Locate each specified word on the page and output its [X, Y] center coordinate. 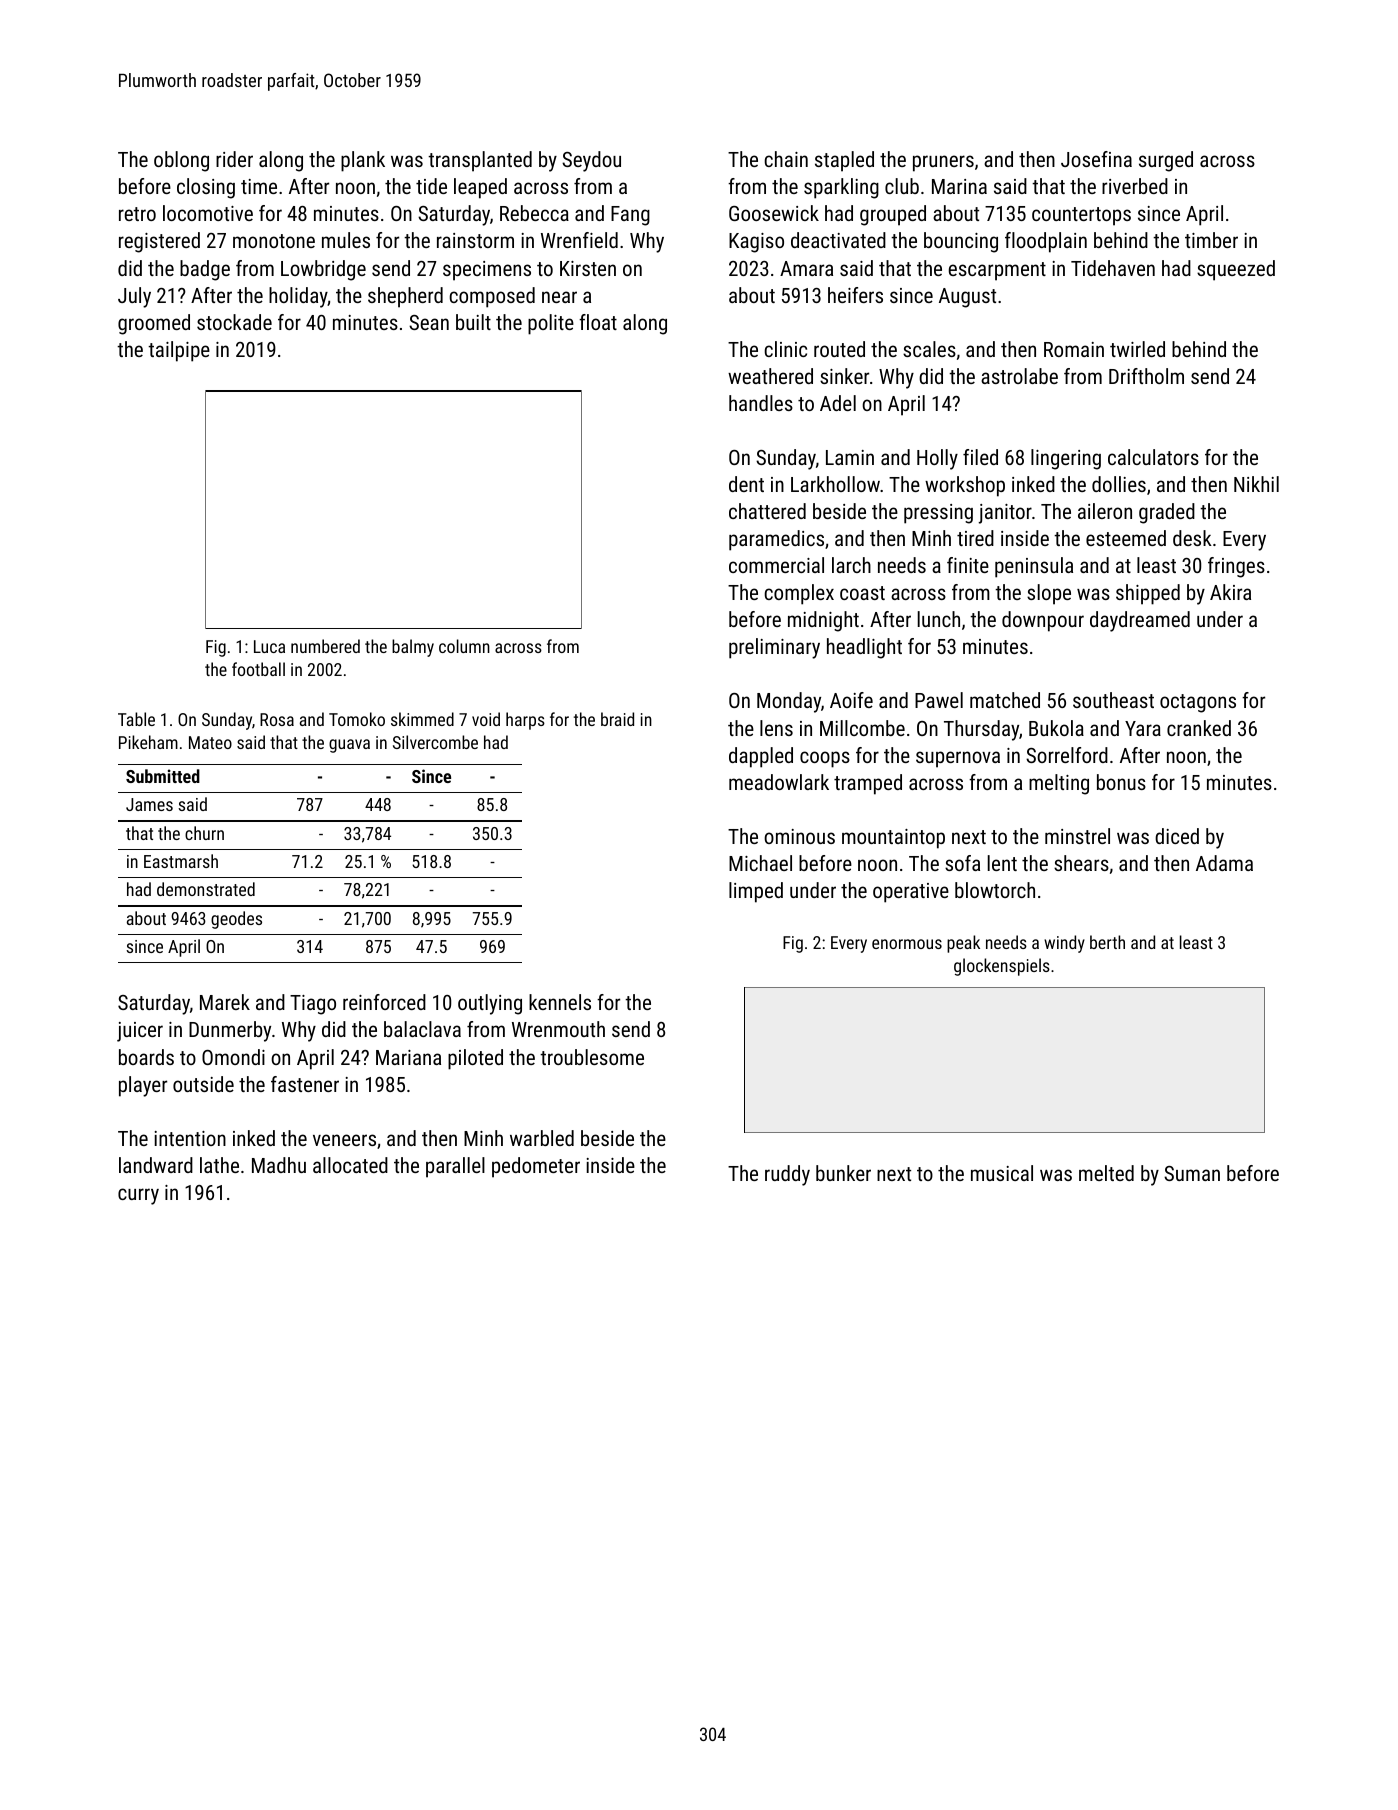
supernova [958, 759]
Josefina [1096, 159]
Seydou [591, 161]
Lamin [850, 457]
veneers [344, 1140]
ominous [799, 836]
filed [980, 457]
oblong [181, 161]
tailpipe [179, 351]
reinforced [384, 1002]
